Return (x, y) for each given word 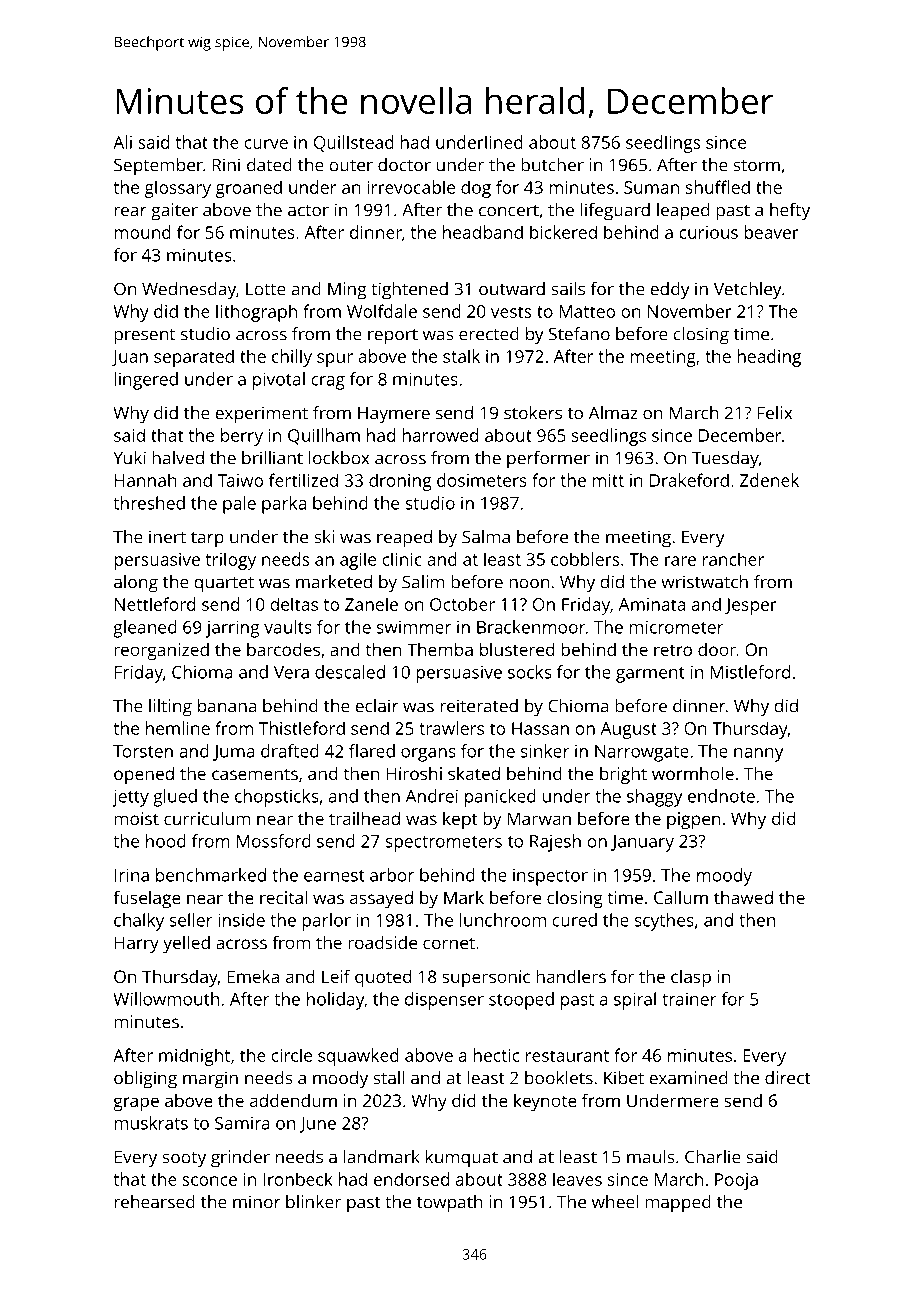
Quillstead (354, 143)
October (462, 604)
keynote (545, 1102)
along (136, 584)
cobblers (585, 559)
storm (756, 166)
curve (266, 144)
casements (255, 774)
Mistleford (750, 672)
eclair (377, 706)
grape (136, 1104)
